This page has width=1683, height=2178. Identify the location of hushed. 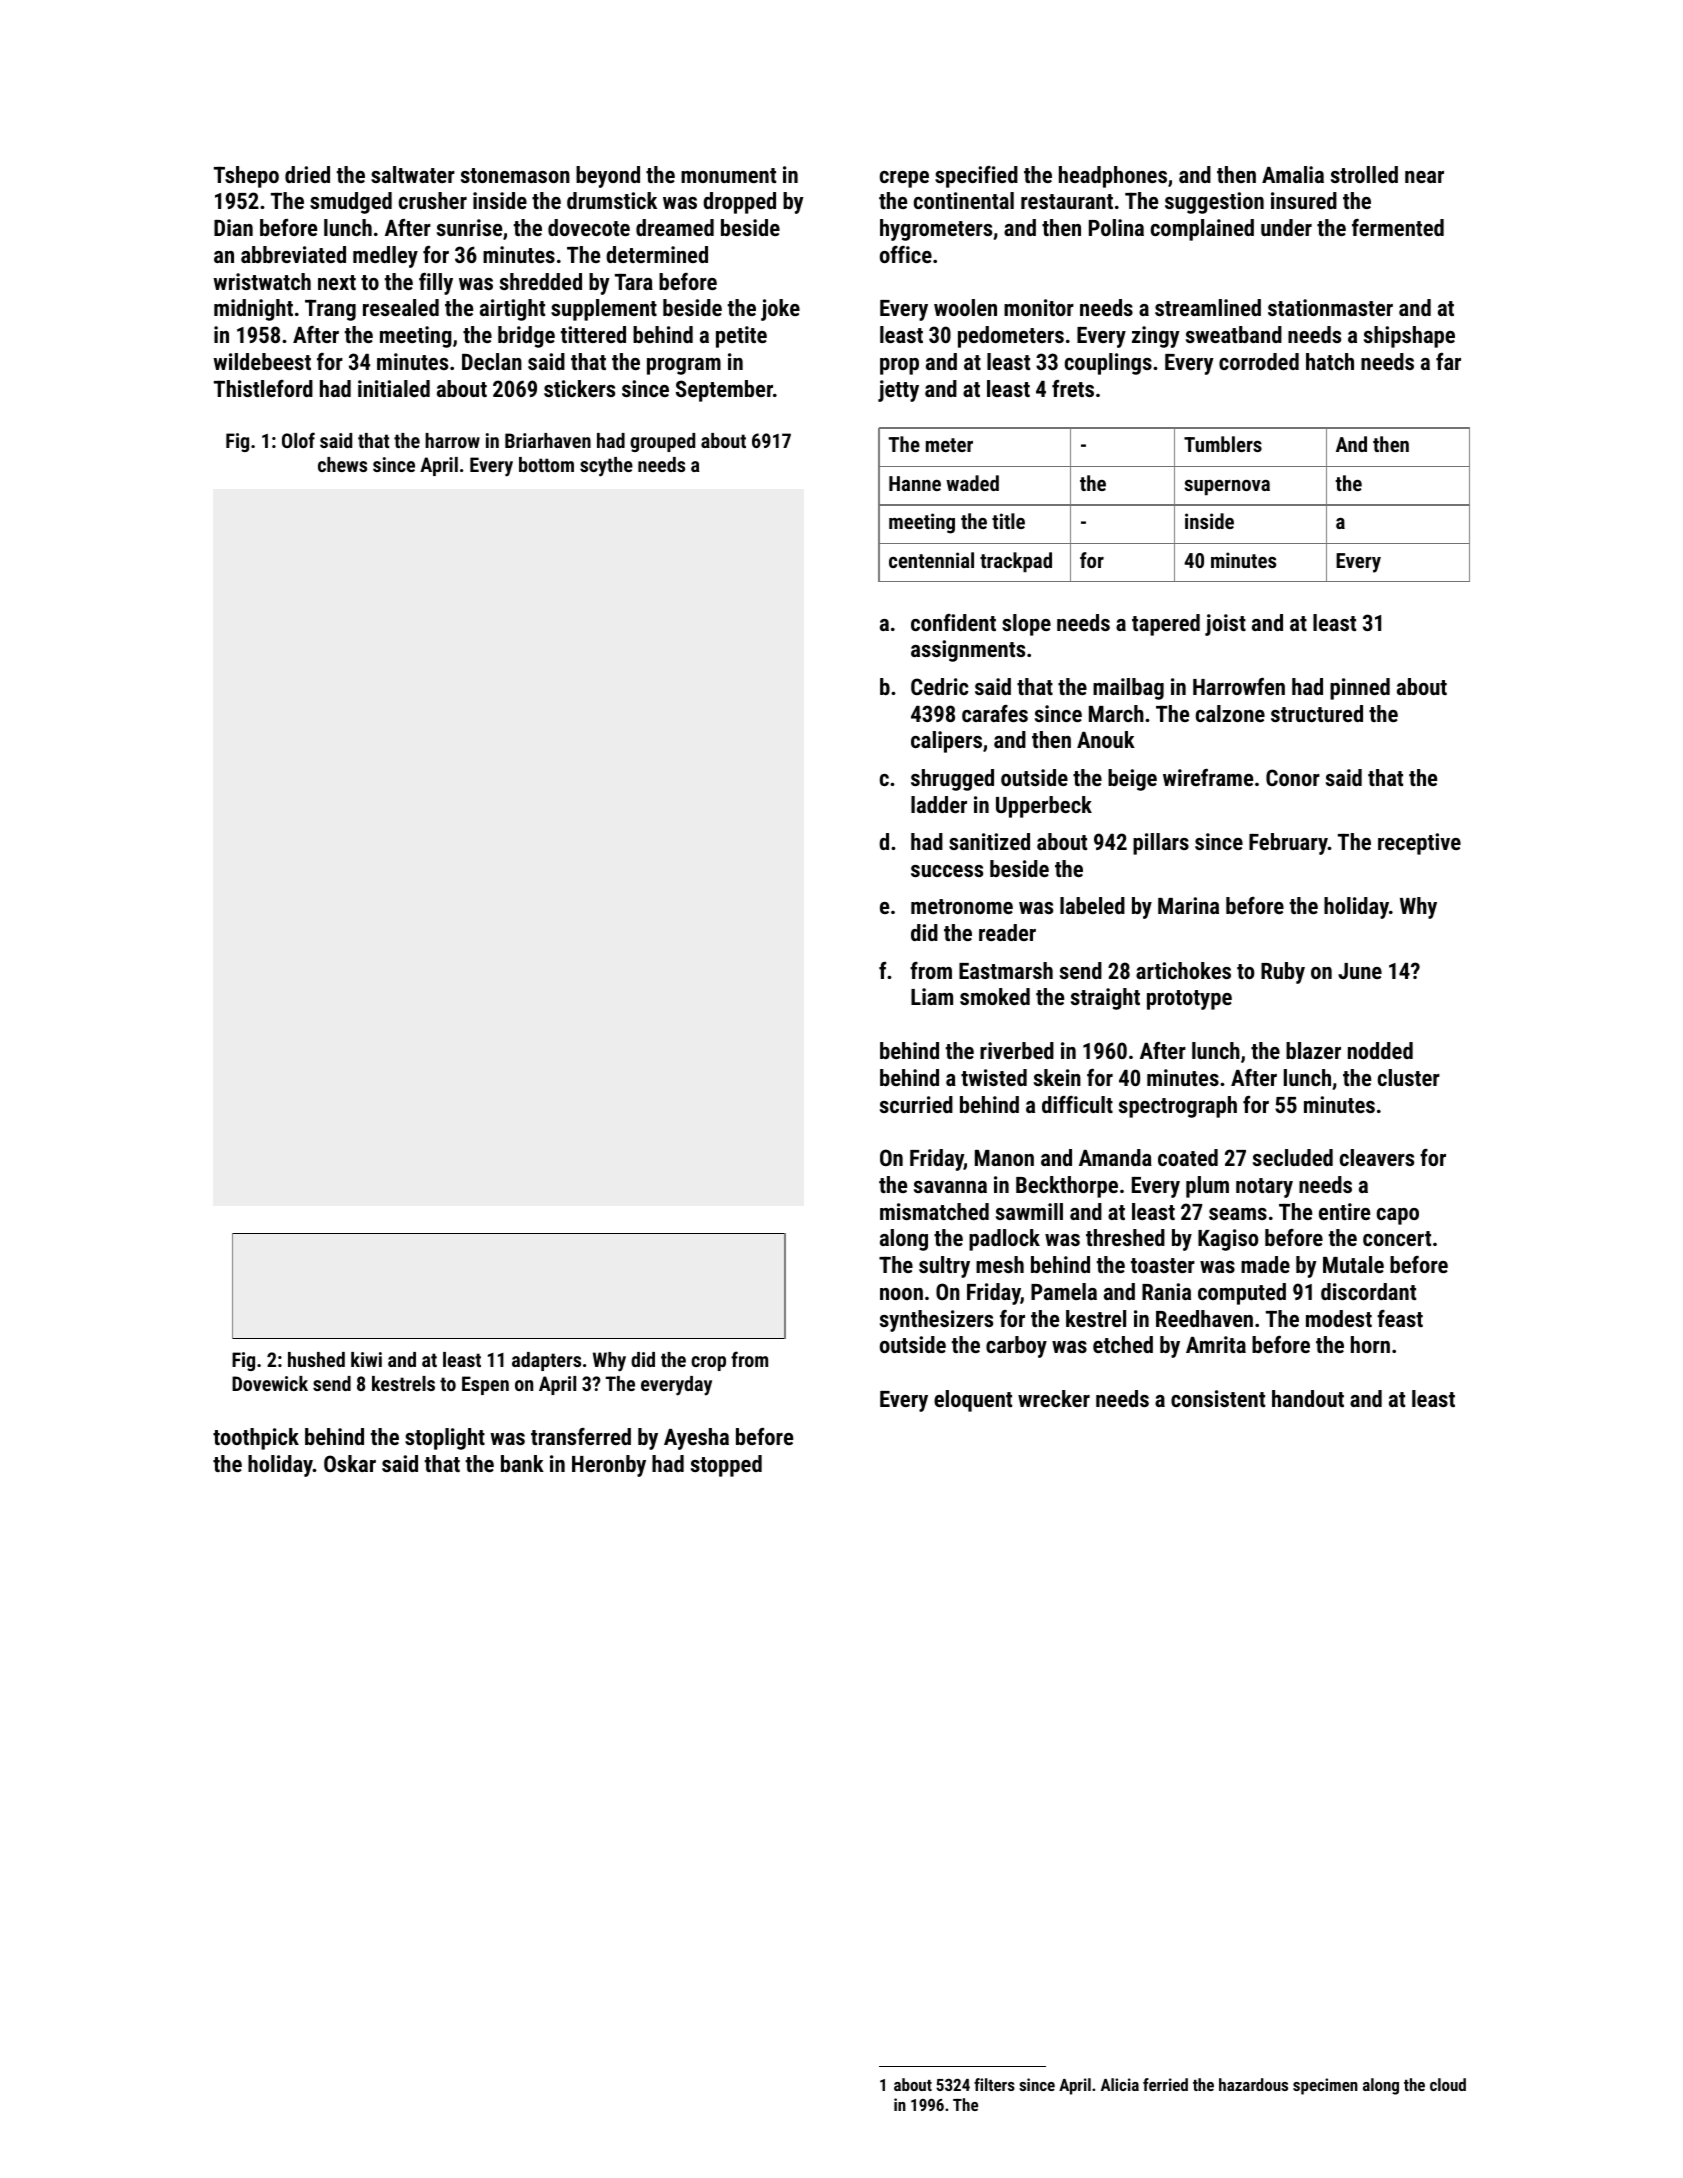
(316, 1359).
